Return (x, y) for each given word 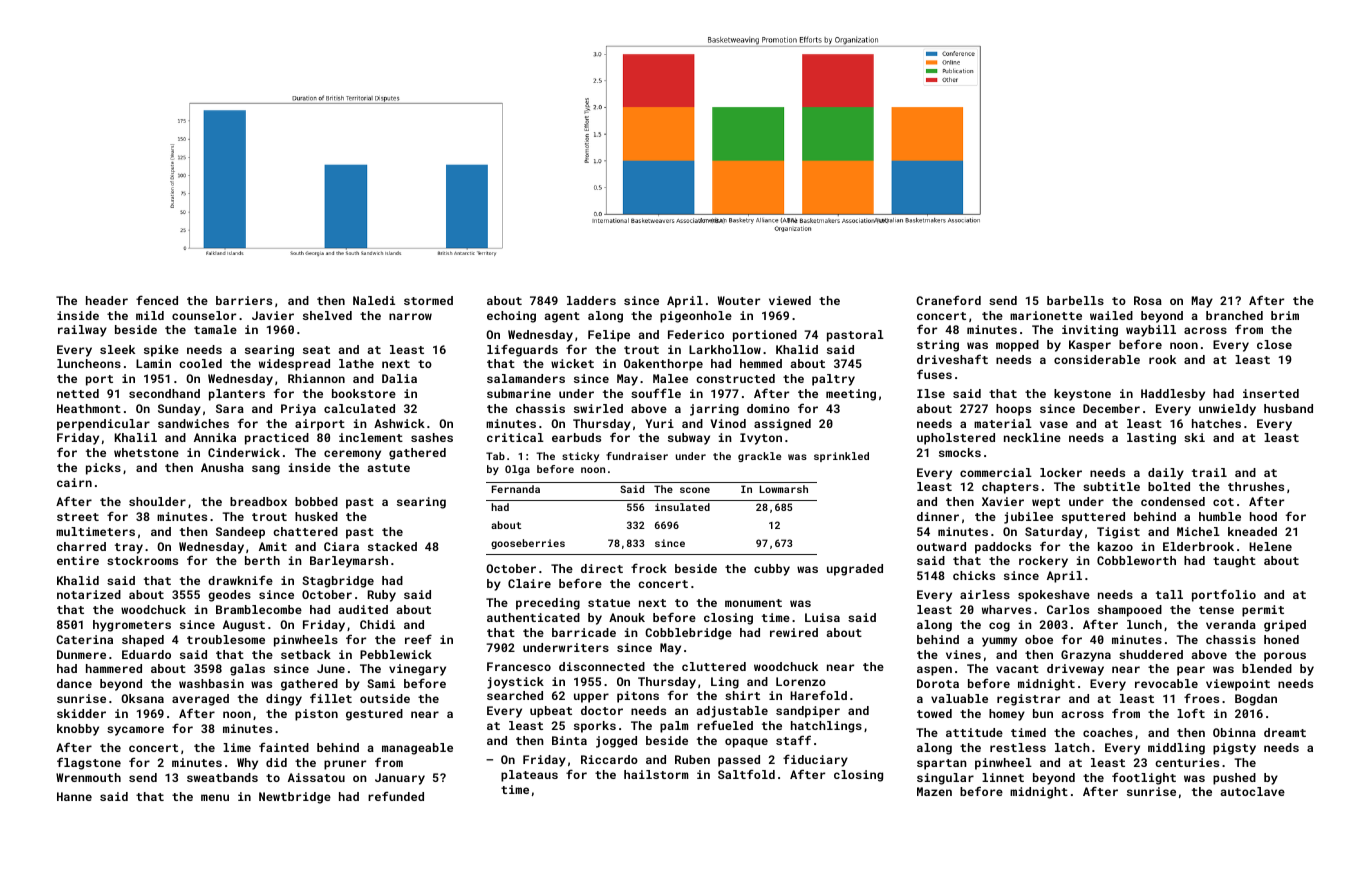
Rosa (1148, 300)
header (107, 300)
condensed (1173, 501)
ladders (591, 300)
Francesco (519, 666)
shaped (143, 641)
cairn (74, 482)
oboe (1039, 639)
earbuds (576, 437)
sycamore (135, 731)
